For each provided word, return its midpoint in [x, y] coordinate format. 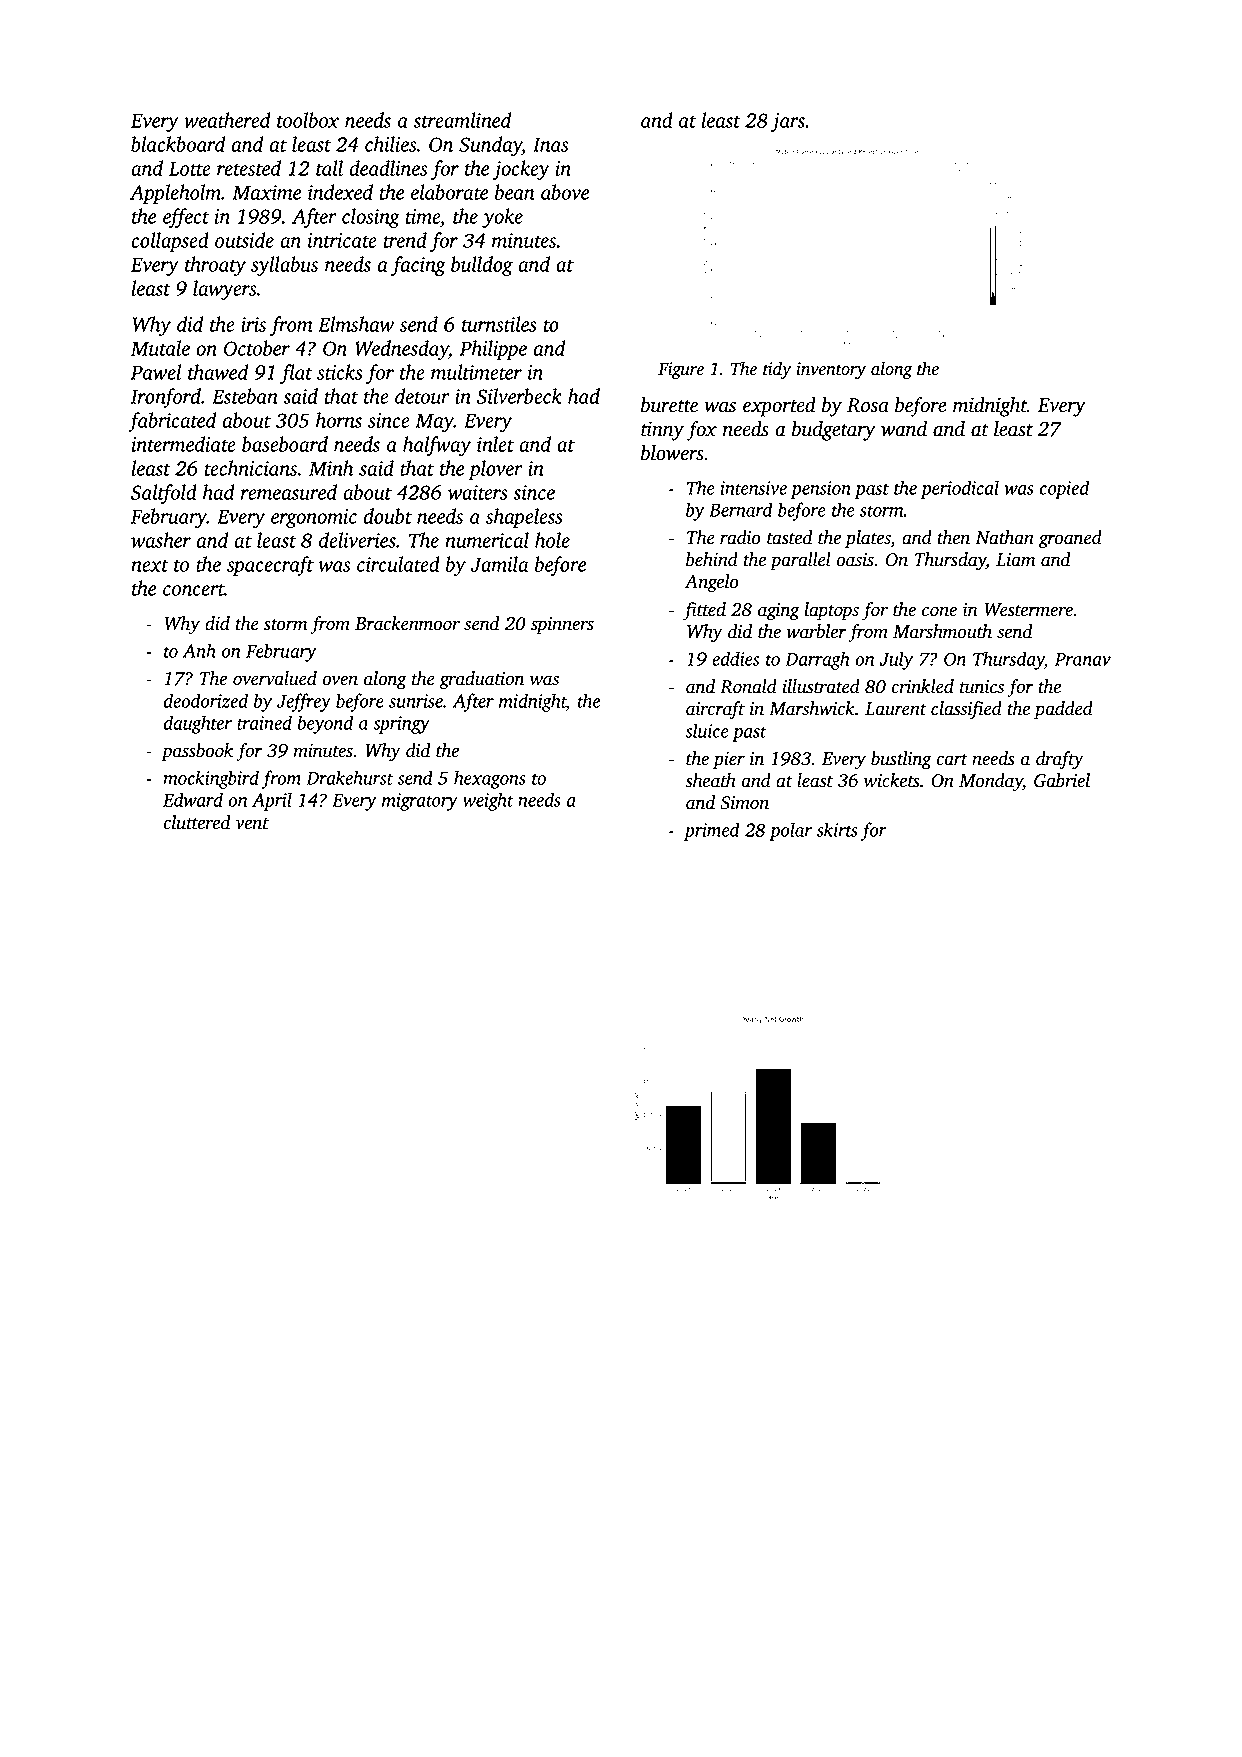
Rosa [868, 405]
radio [740, 537]
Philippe [493, 350]
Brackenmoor [407, 623]
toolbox [308, 120]
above [565, 192]
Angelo [711, 583]
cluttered [197, 822]
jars [788, 122]
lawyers [224, 290]
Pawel [156, 372]
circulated [398, 564]
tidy [777, 370]
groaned [1070, 539]
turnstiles [499, 324]
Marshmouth [942, 631]
